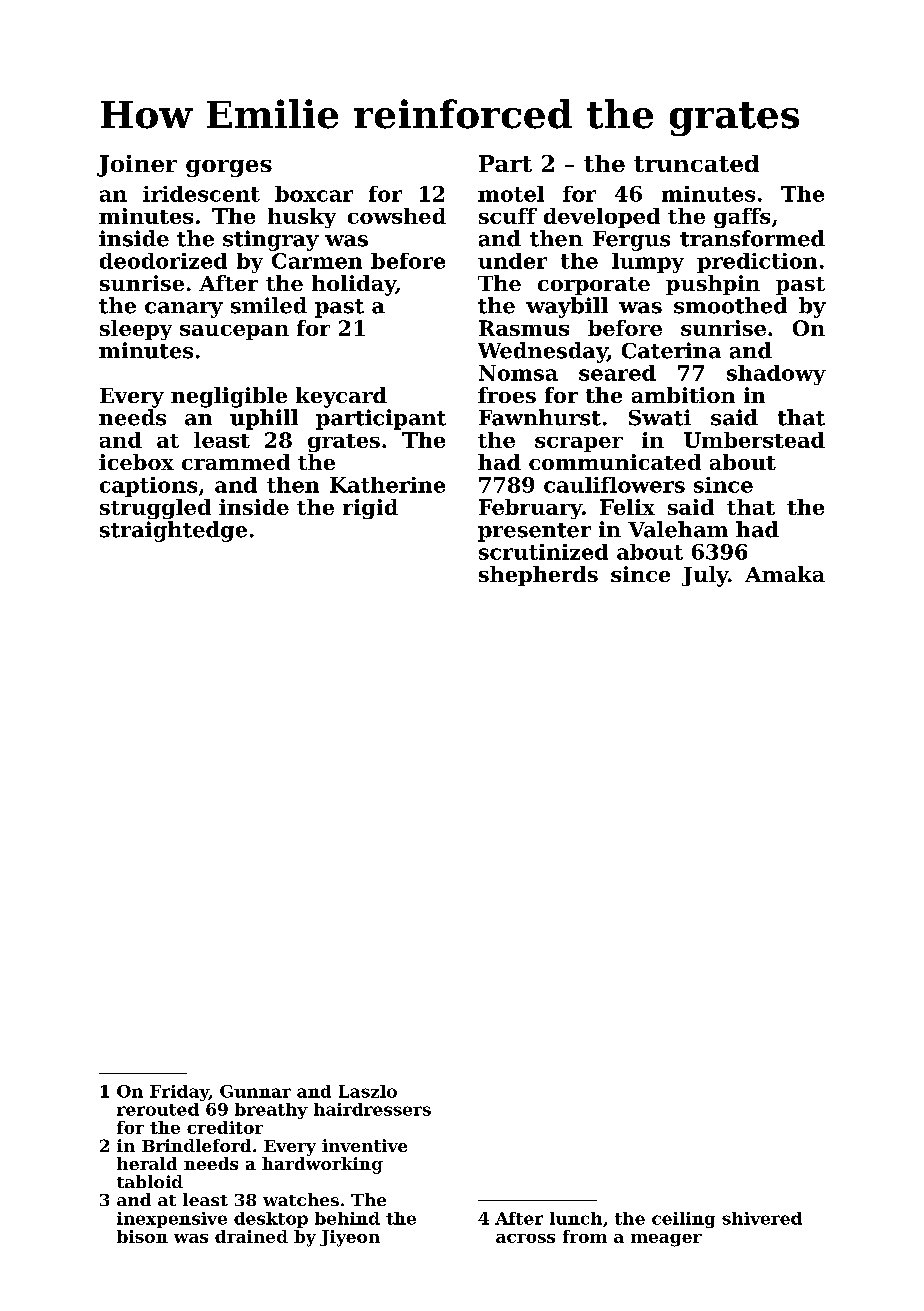 The image size is (924, 1311). I want to click on rigid, so click(370, 509).
